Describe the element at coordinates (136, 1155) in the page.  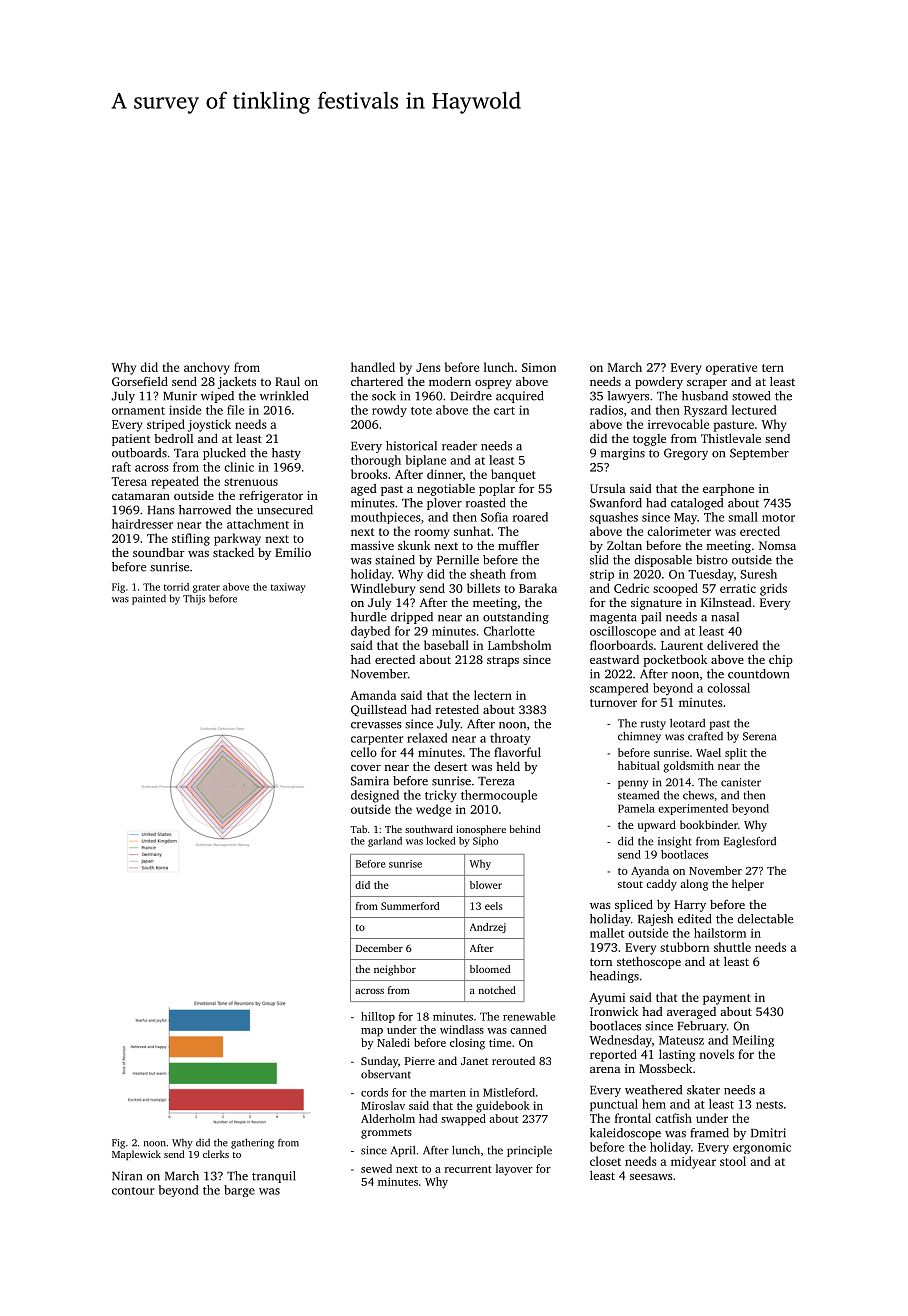
I see `Maplewick` at that location.
